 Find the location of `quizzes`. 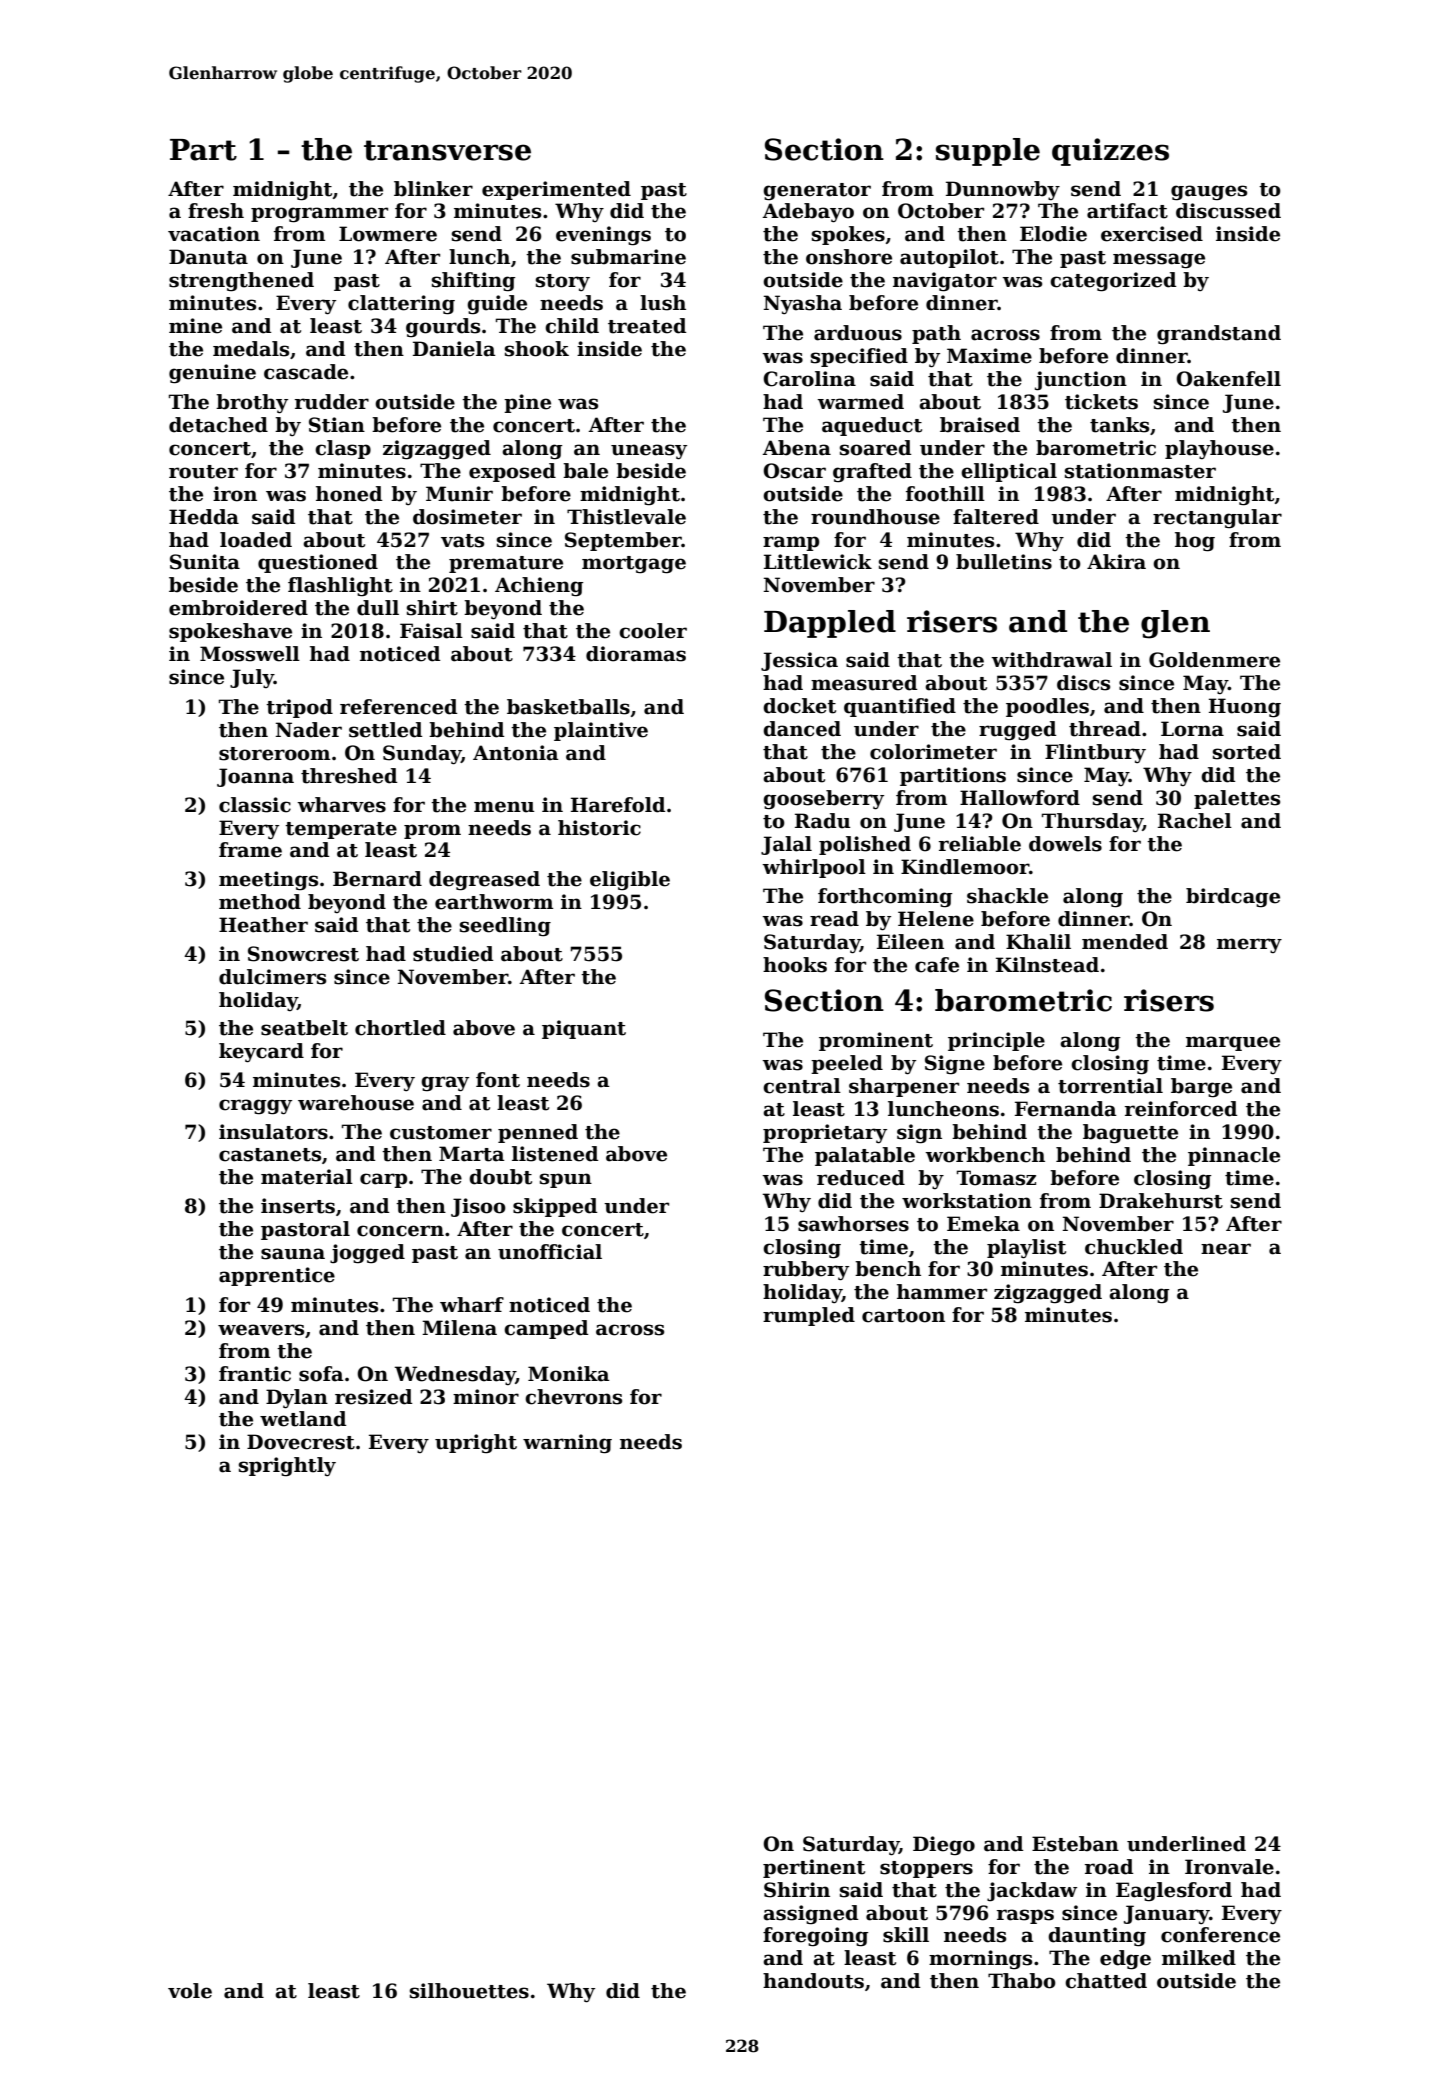

quizzes is located at coordinates (1110, 152).
